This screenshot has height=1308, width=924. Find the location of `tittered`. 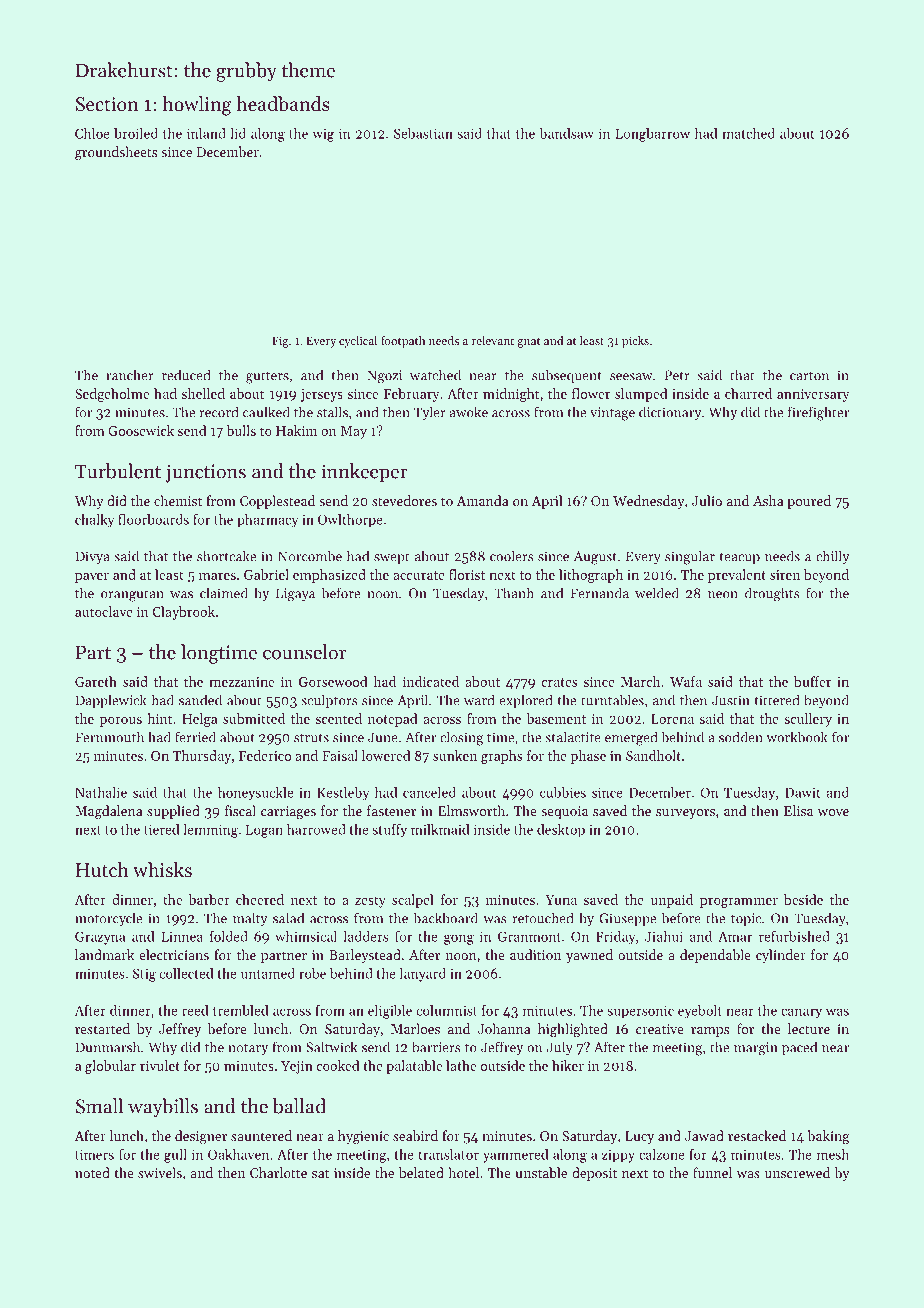

tittered is located at coordinates (776, 700).
